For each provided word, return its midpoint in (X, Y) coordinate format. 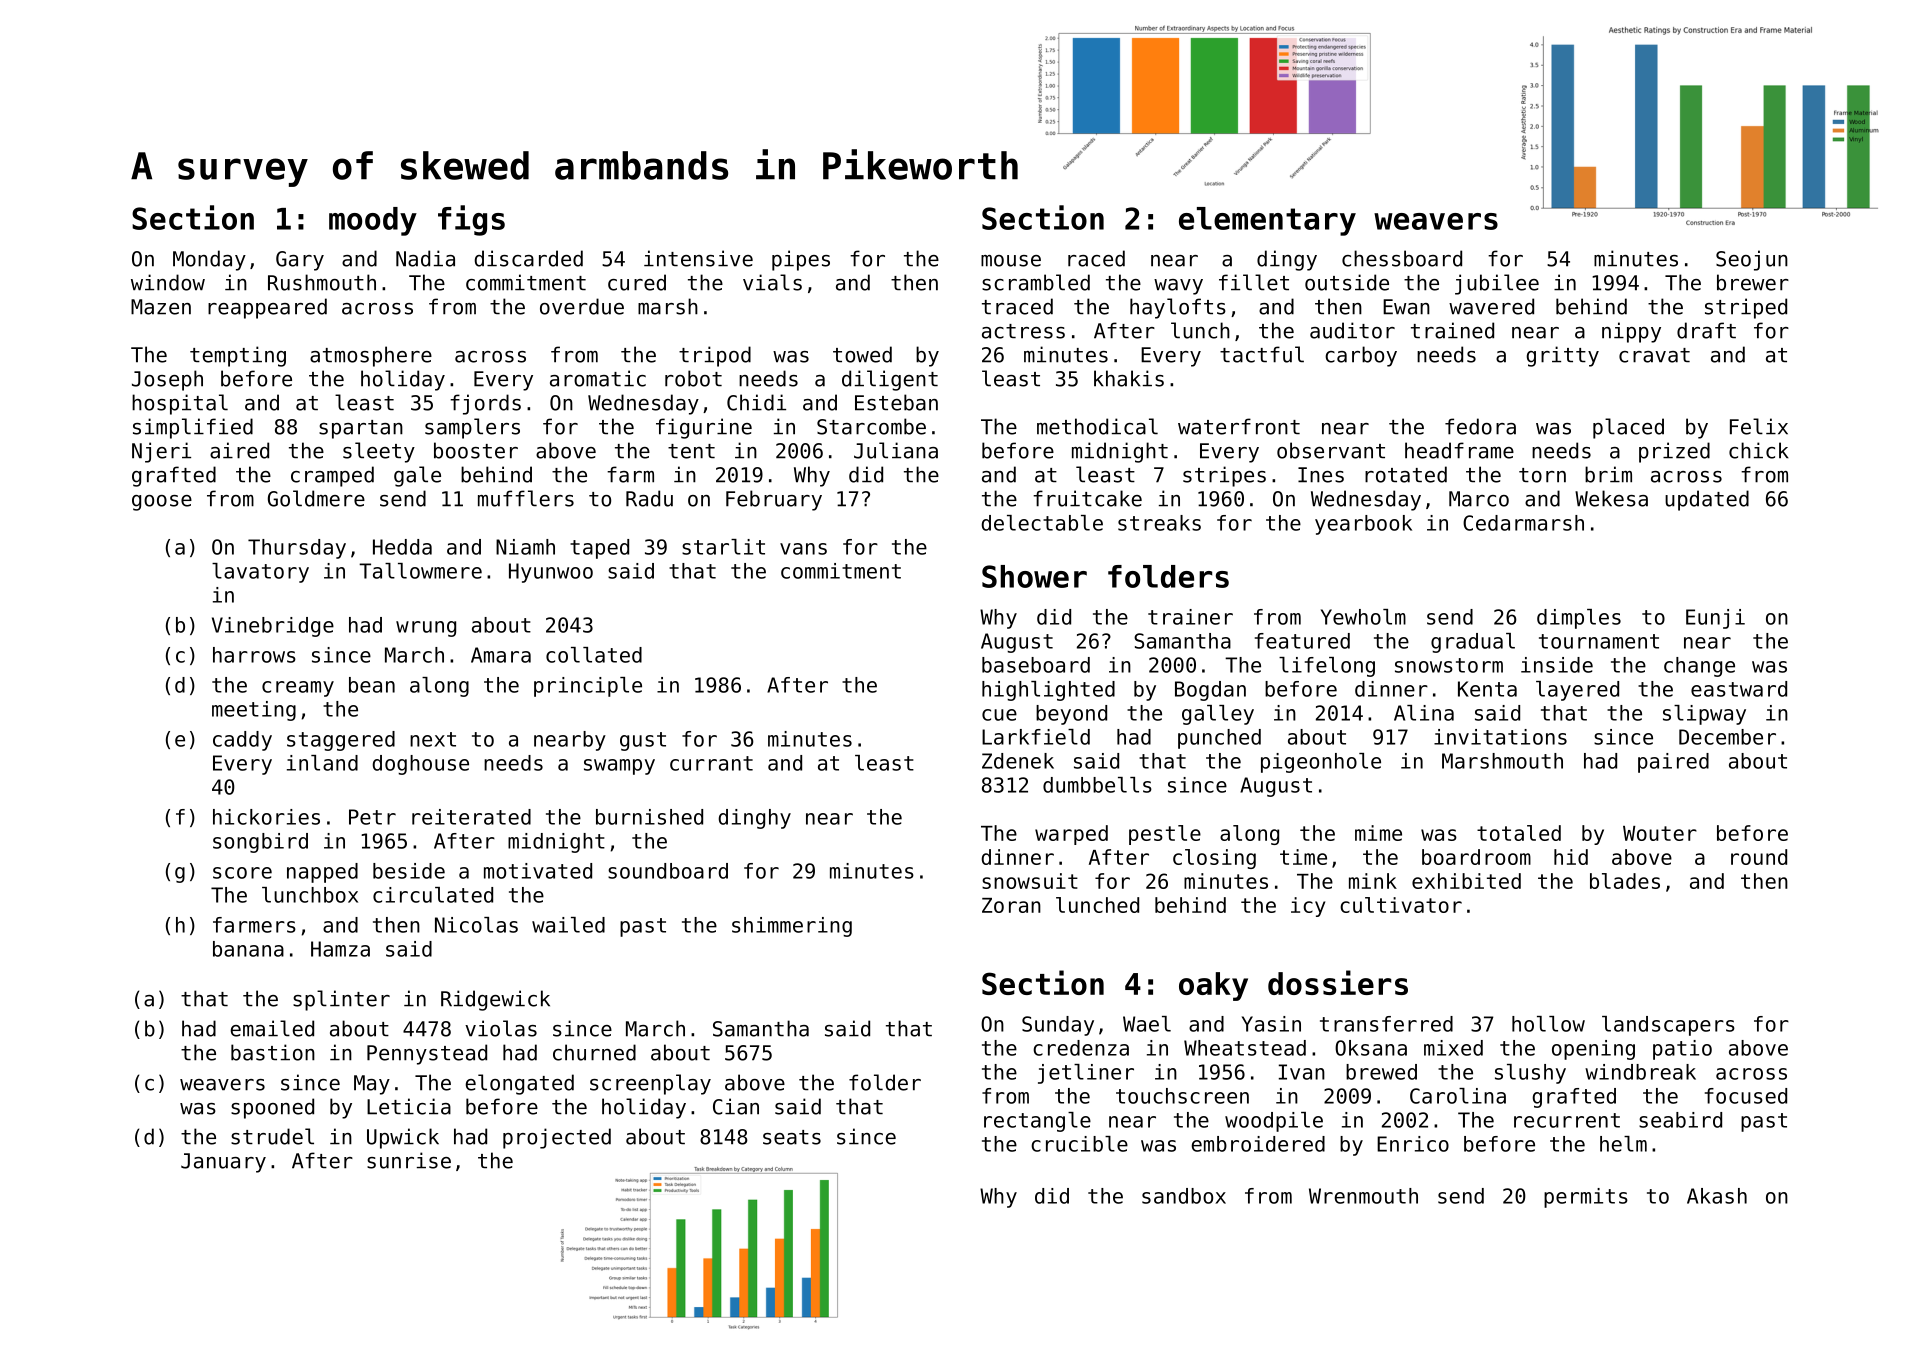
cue (999, 715)
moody (373, 221)
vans (803, 549)
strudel (272, 1136)
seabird (1680, 1120)
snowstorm (1449, 665)
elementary (1267, 221)
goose (162, 503)
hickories (266, 817)
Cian (736, 1106)
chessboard (1402, 258)
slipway (1704, 715)
